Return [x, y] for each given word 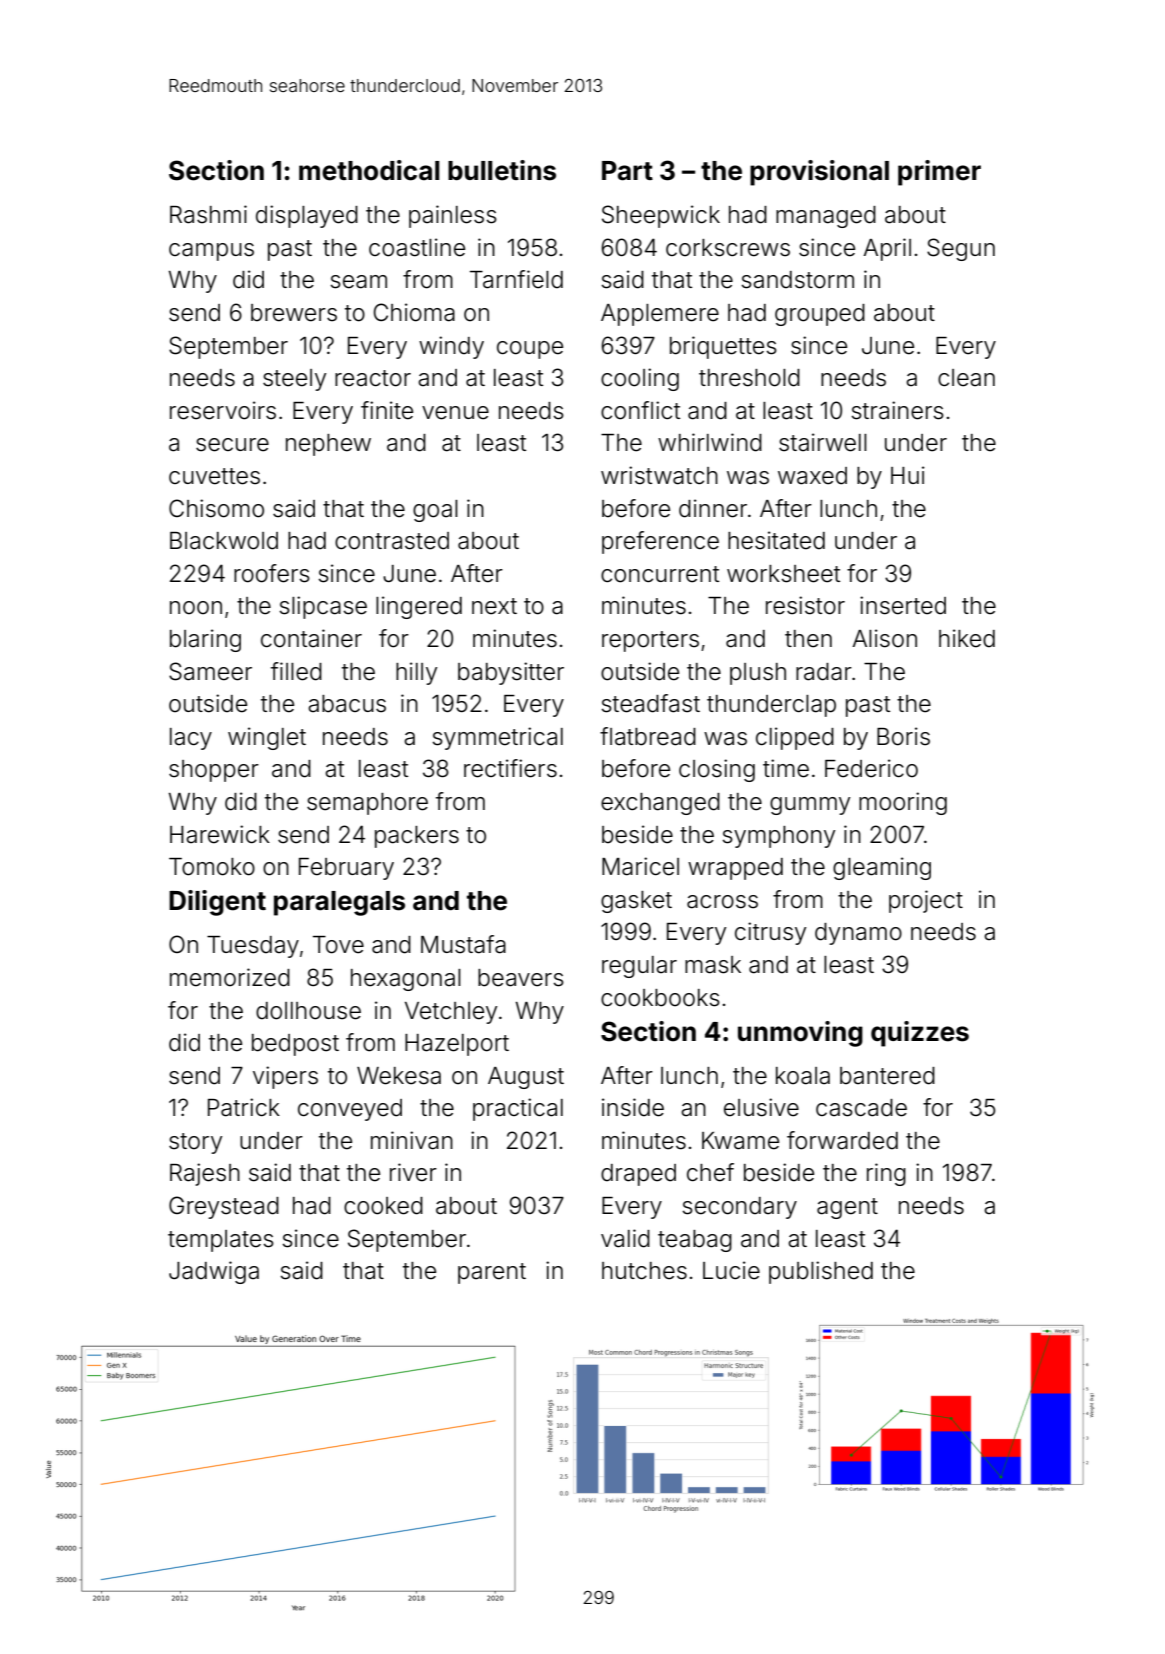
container [311, 638]
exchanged [660, 804]
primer [939, 173]
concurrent [660, 574]
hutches [644, 1271]
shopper [214, 771]
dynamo [858, 934]
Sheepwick [661, 216]
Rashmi [208, 214]
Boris [903, 736]
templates [221, 1241]
